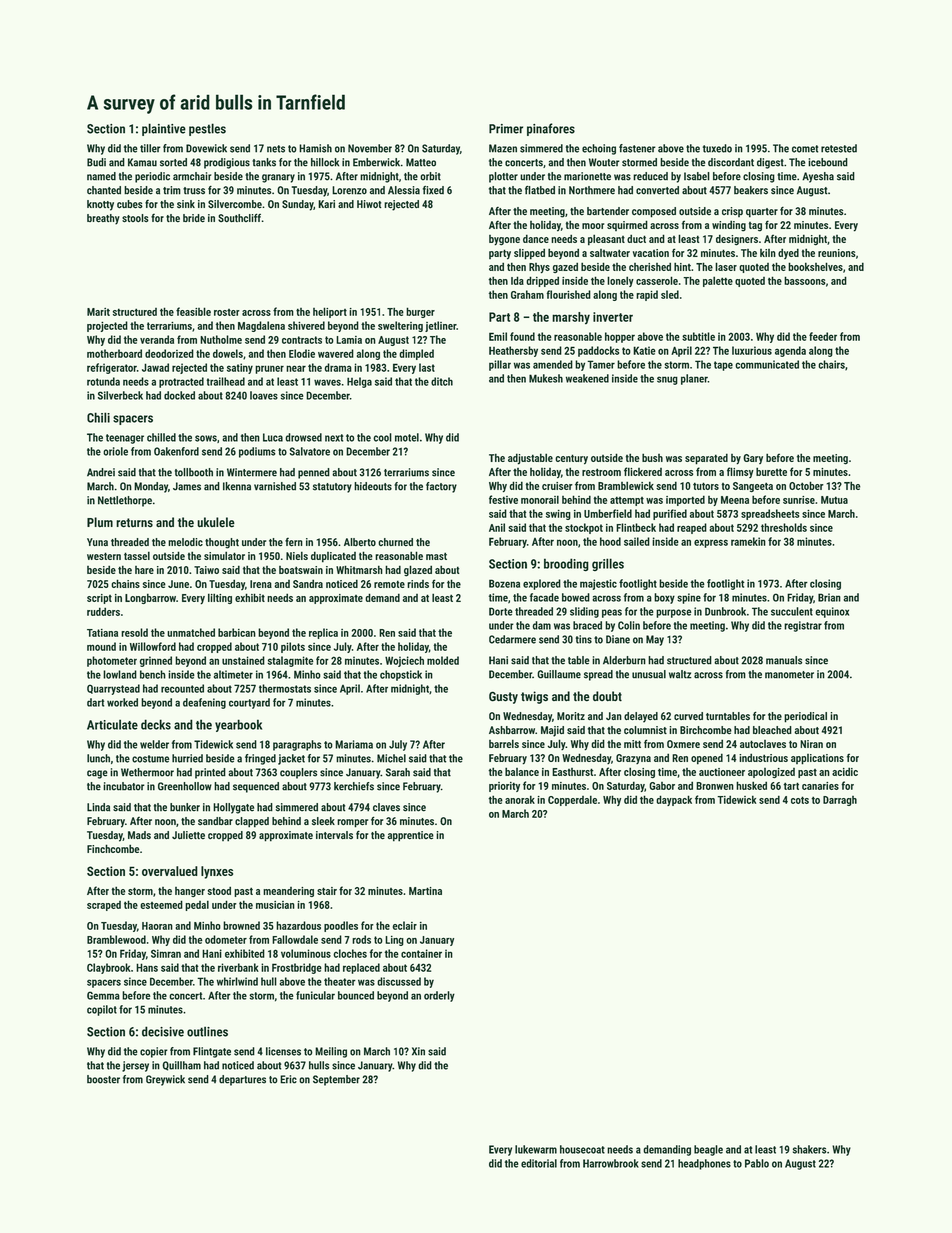  Describe the element at coordinates (799, 500) in the image. I see `sunrise` at that location.
